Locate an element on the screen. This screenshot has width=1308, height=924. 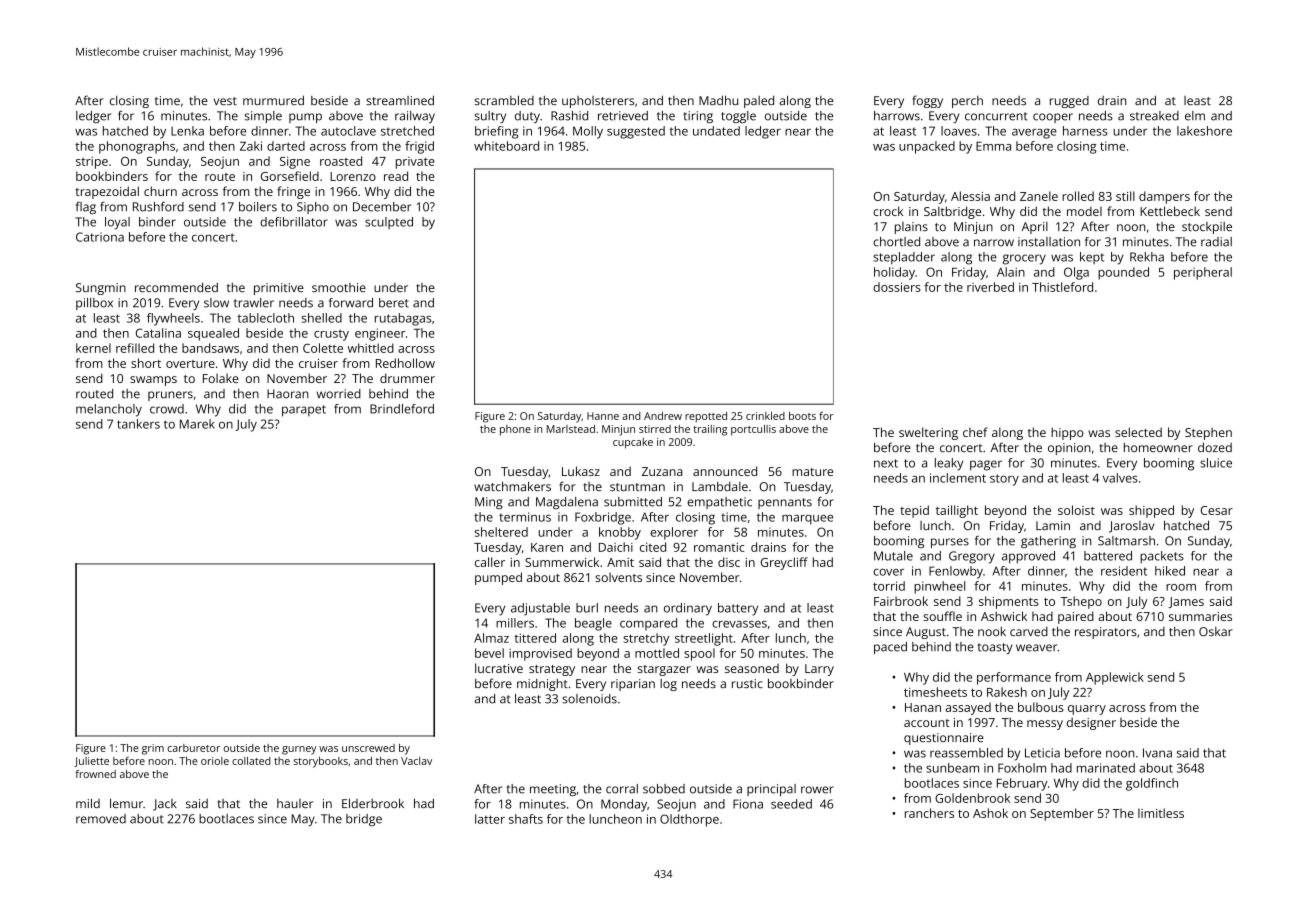
hippo is located at coordinates (1067, 433).
